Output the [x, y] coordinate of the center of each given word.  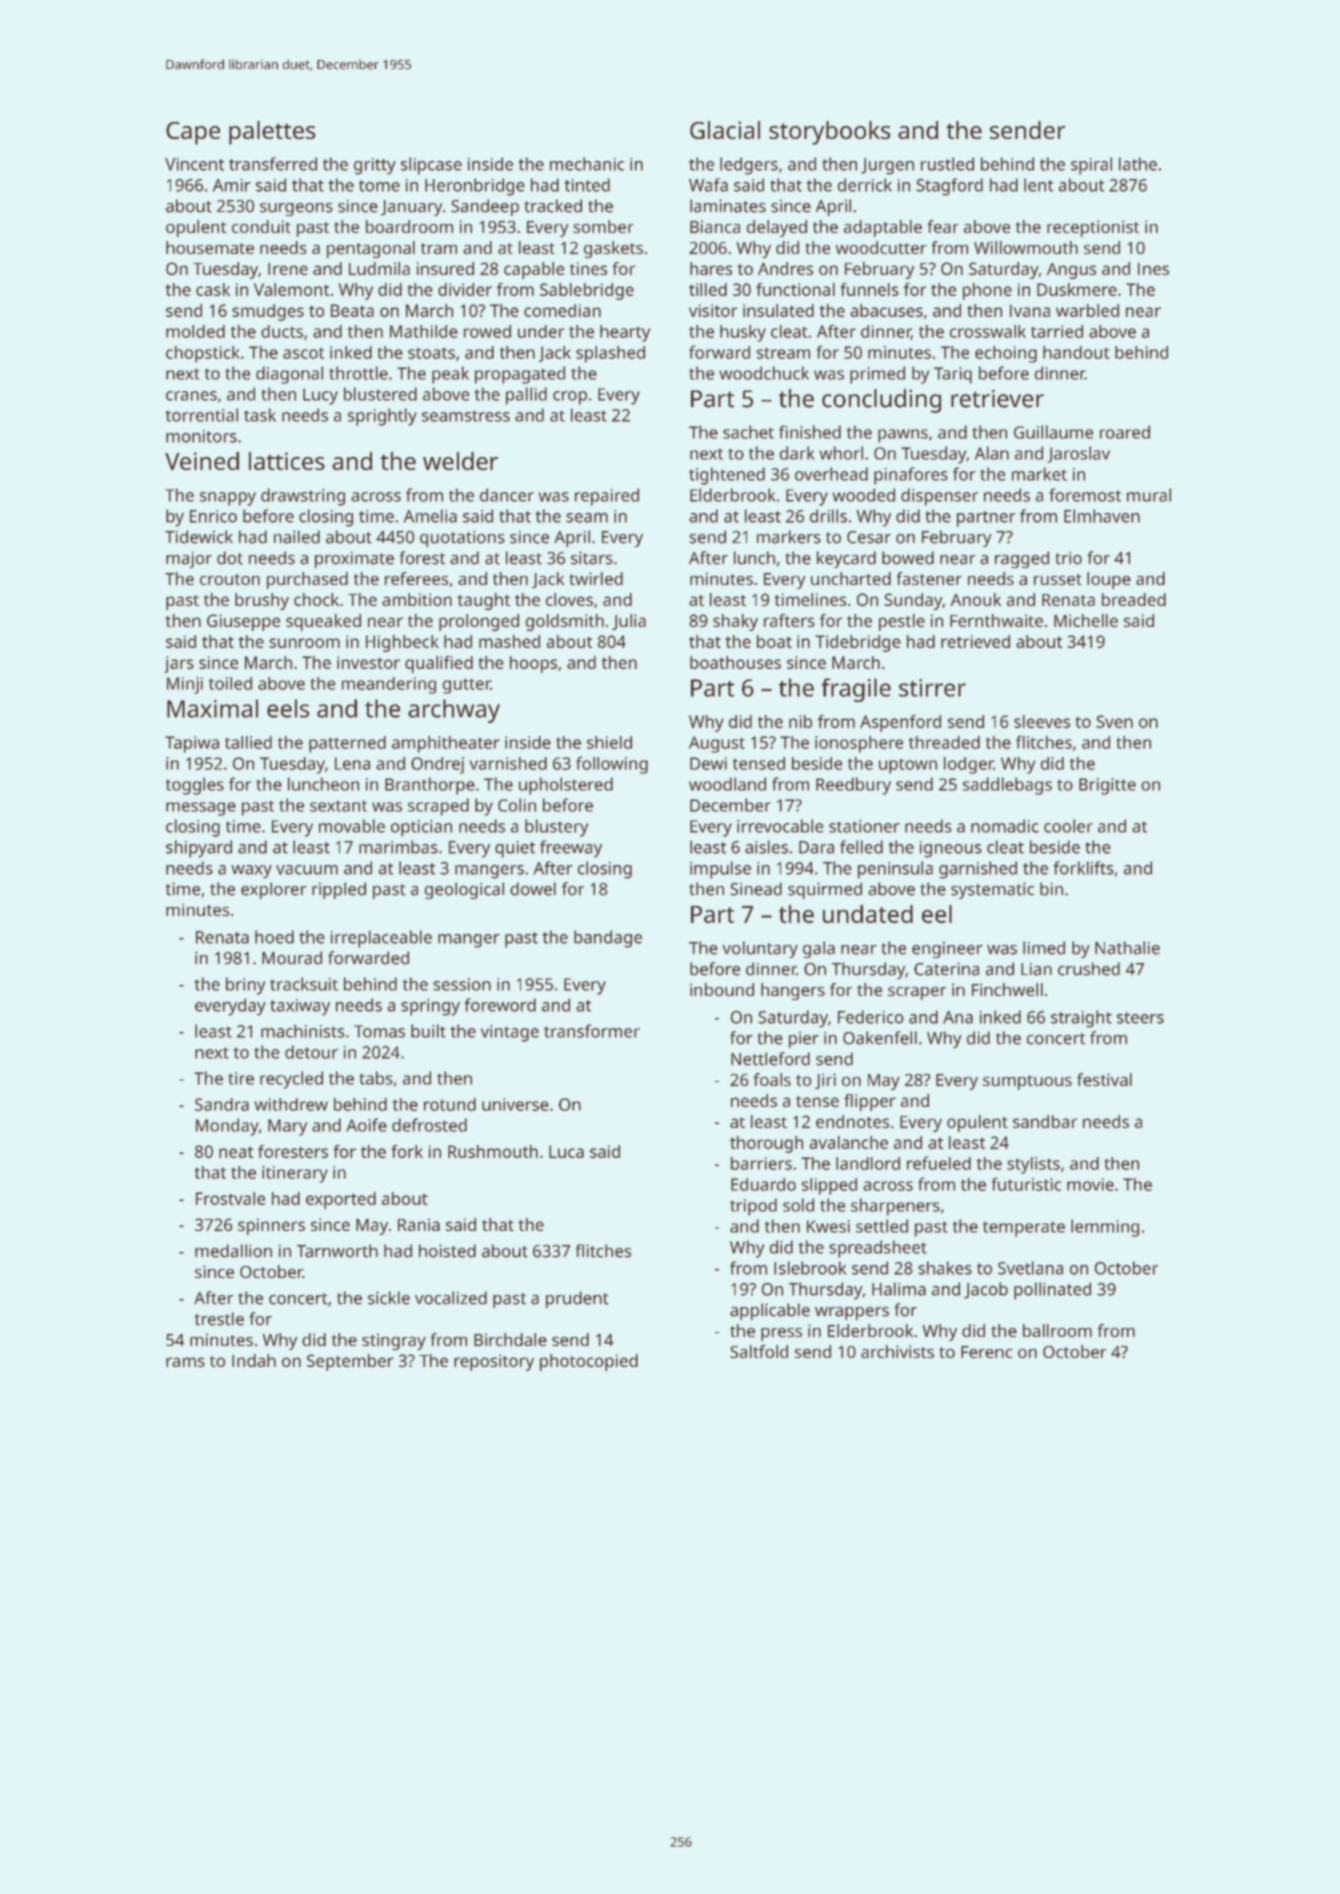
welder [460, 461]
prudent [577, 1299]
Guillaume [1053, 432]
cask [213, 289]
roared [1125, 432]
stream [783, 353]
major [189, 560]
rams [185, 1362]
